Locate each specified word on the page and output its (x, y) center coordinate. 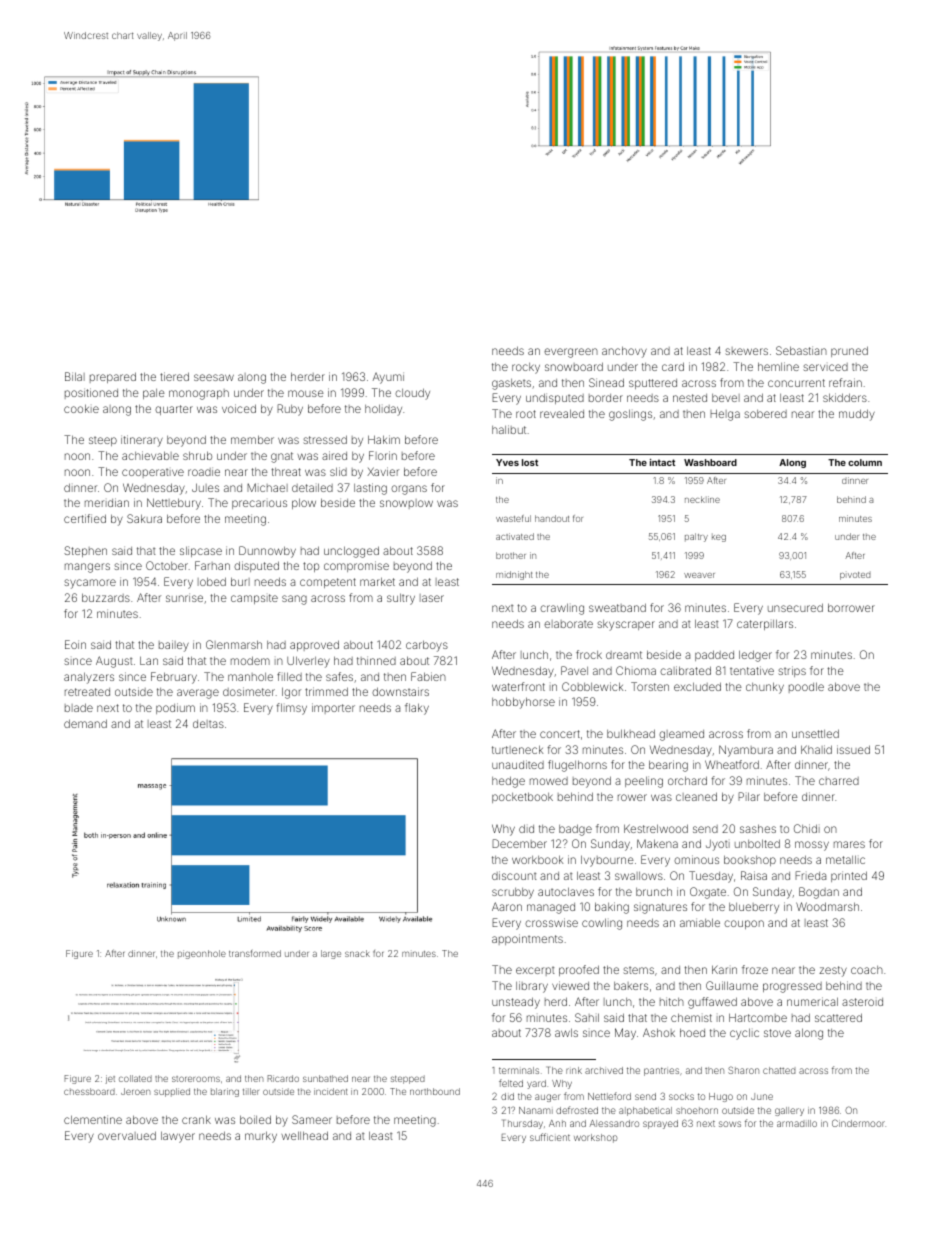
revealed (562, 413)
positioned (91, 393)
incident (331, 1091)
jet (110, 1079)
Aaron (507, 906)
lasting (370, 489)
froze (755, 969)
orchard (687, 780)
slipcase (201, 551)
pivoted (855, 576)
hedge (508, 782)
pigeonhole (202, 954)
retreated (87, 692)
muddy (857, 415)
